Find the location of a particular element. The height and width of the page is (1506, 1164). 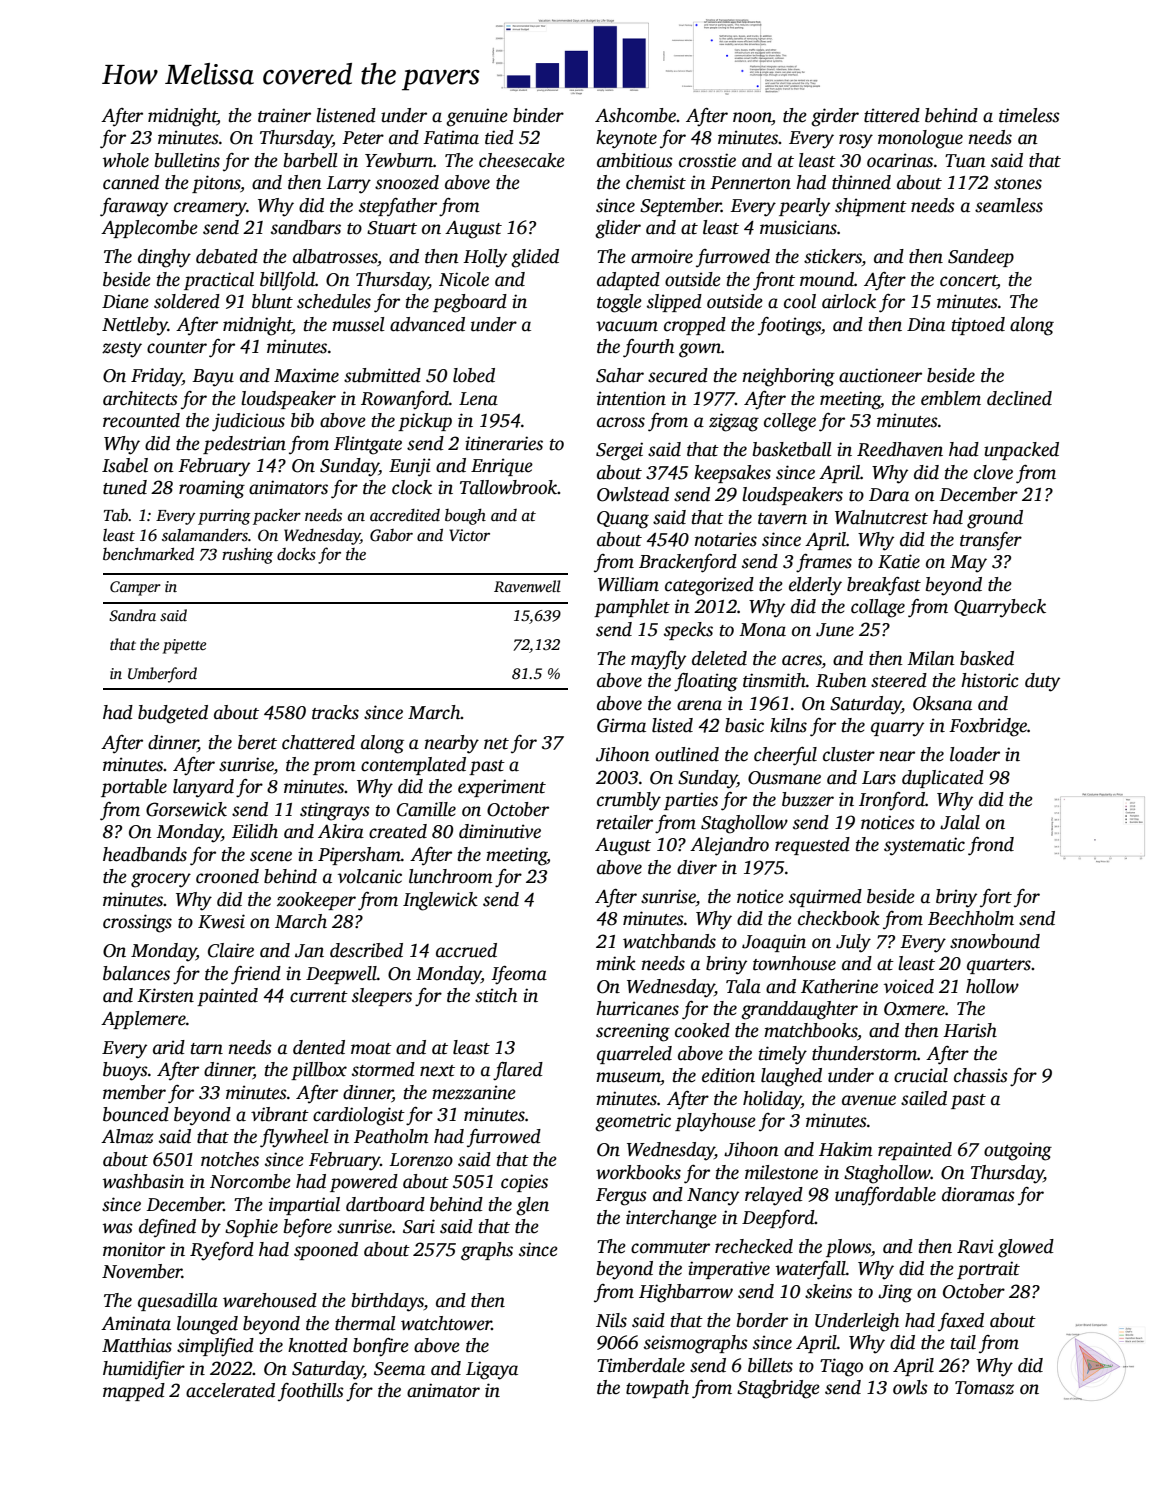

flared is located at coordinates (518, 1071).
